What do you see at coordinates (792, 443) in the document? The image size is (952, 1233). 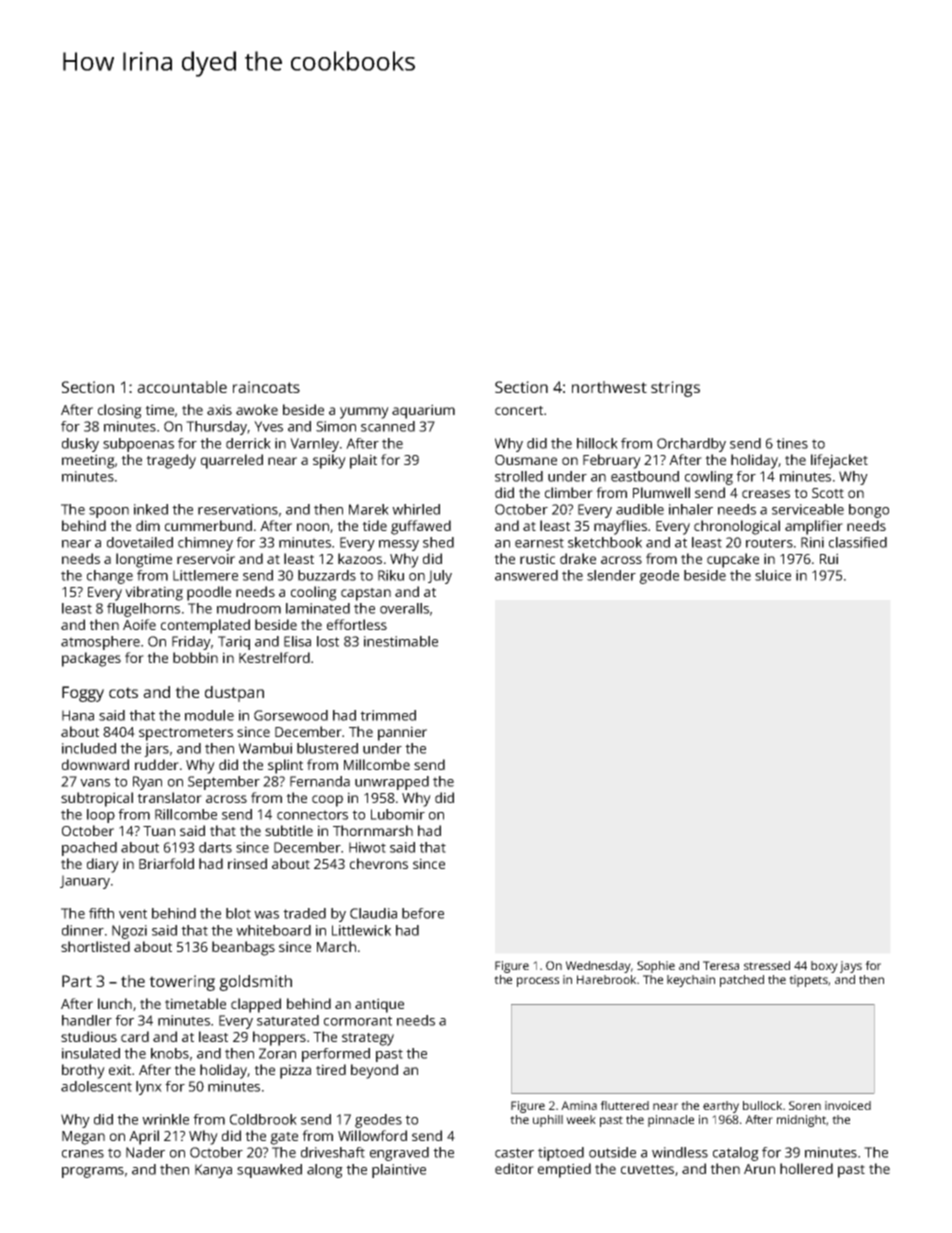 I see `tines` at bounding box center [792, 443].
